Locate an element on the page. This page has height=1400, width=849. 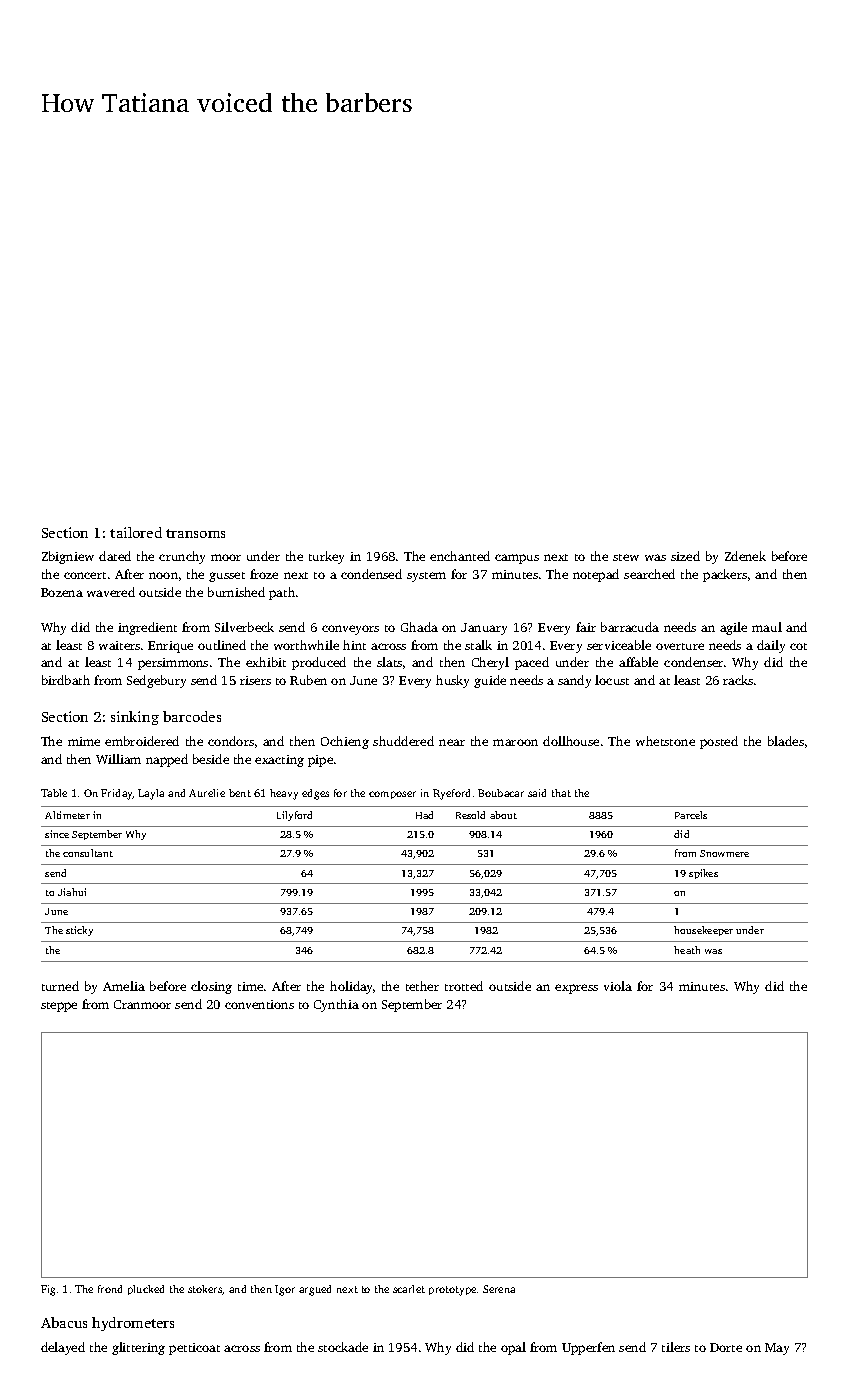
argued is located at coordinates (315, 1290).
